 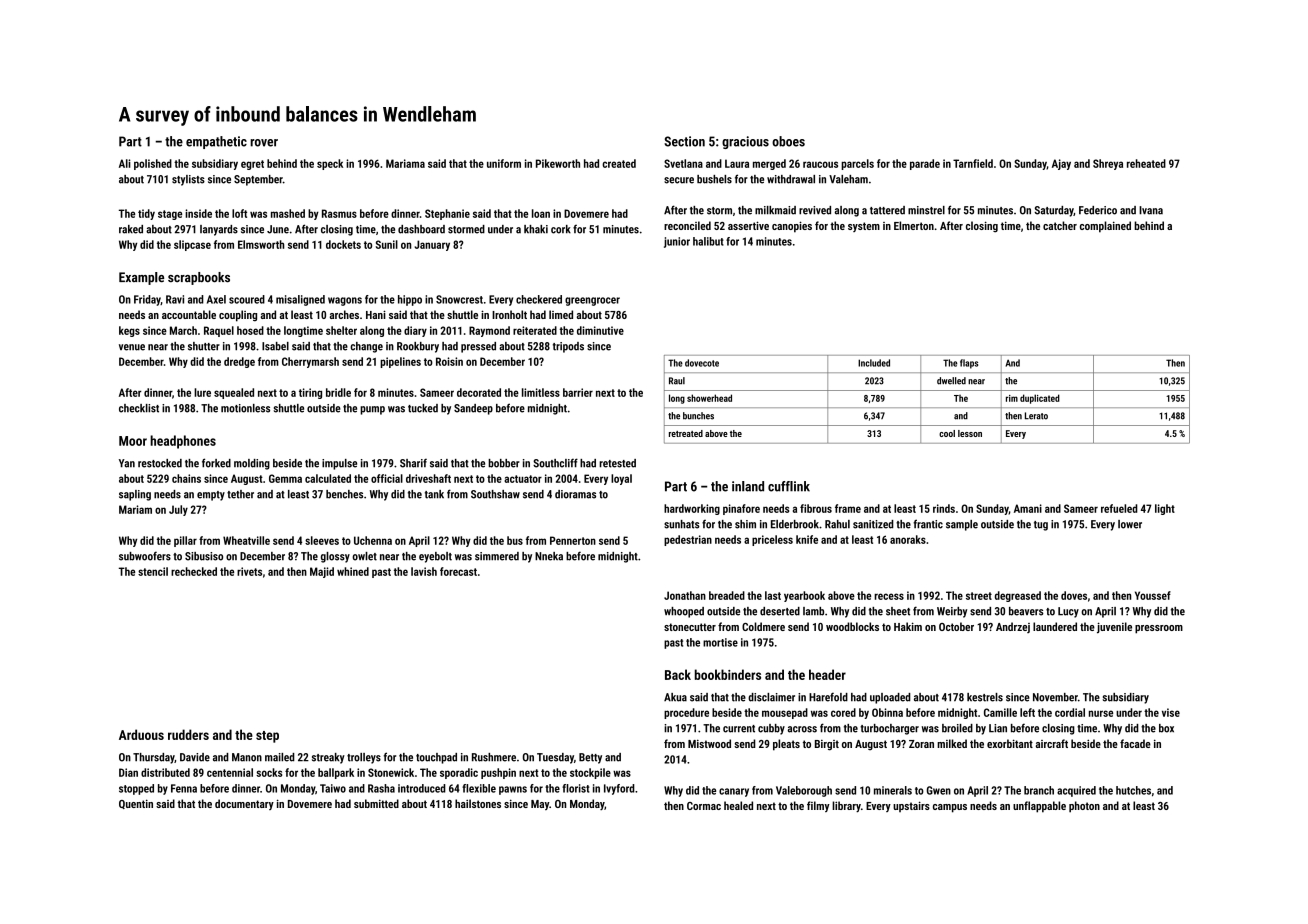 What do you see at coordinates (1151, 210) in the screenshot?
I see `Ivana` at bounding box center [1151, 210].
